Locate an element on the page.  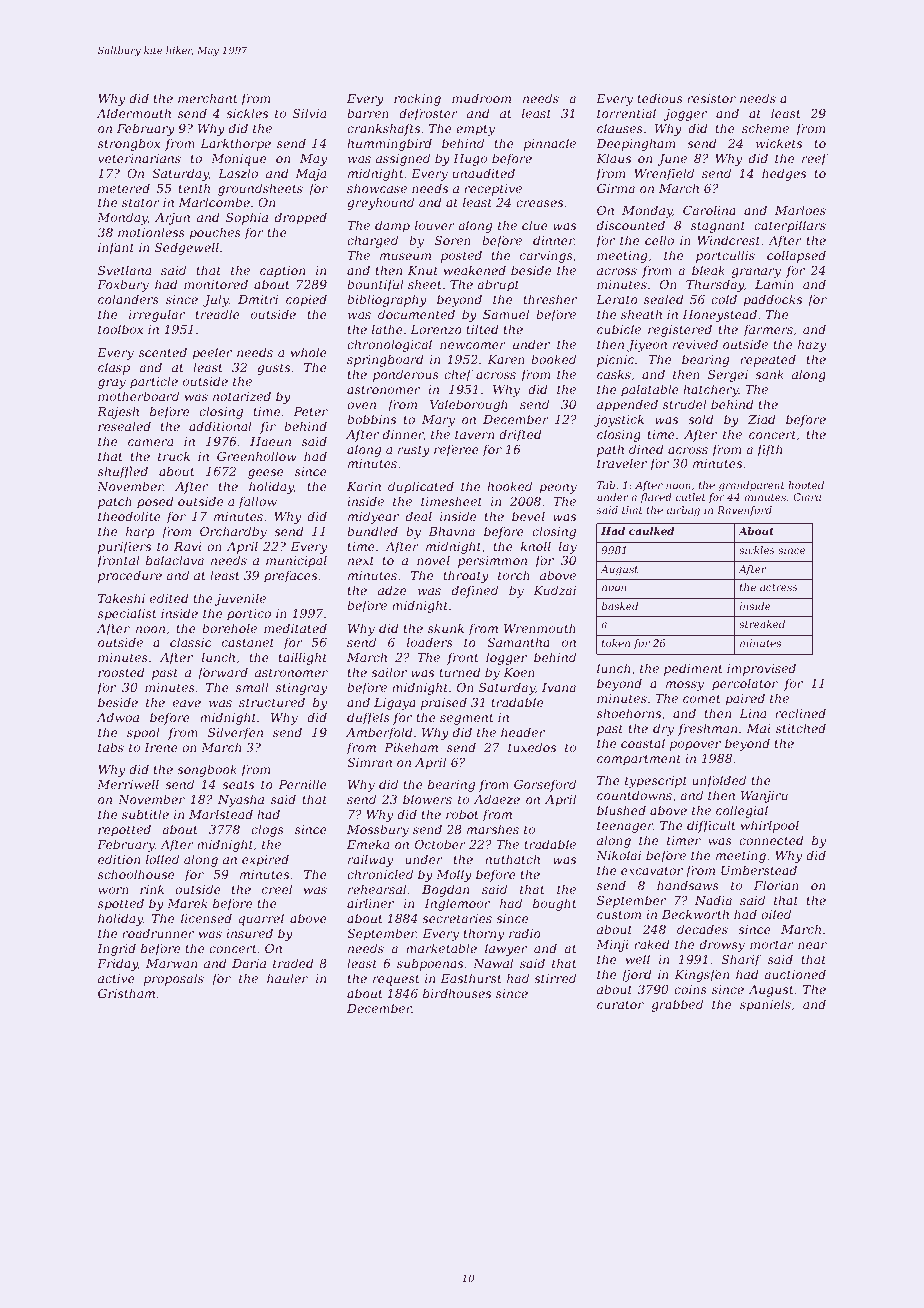
roosted is located at coordinates (121, 672).
